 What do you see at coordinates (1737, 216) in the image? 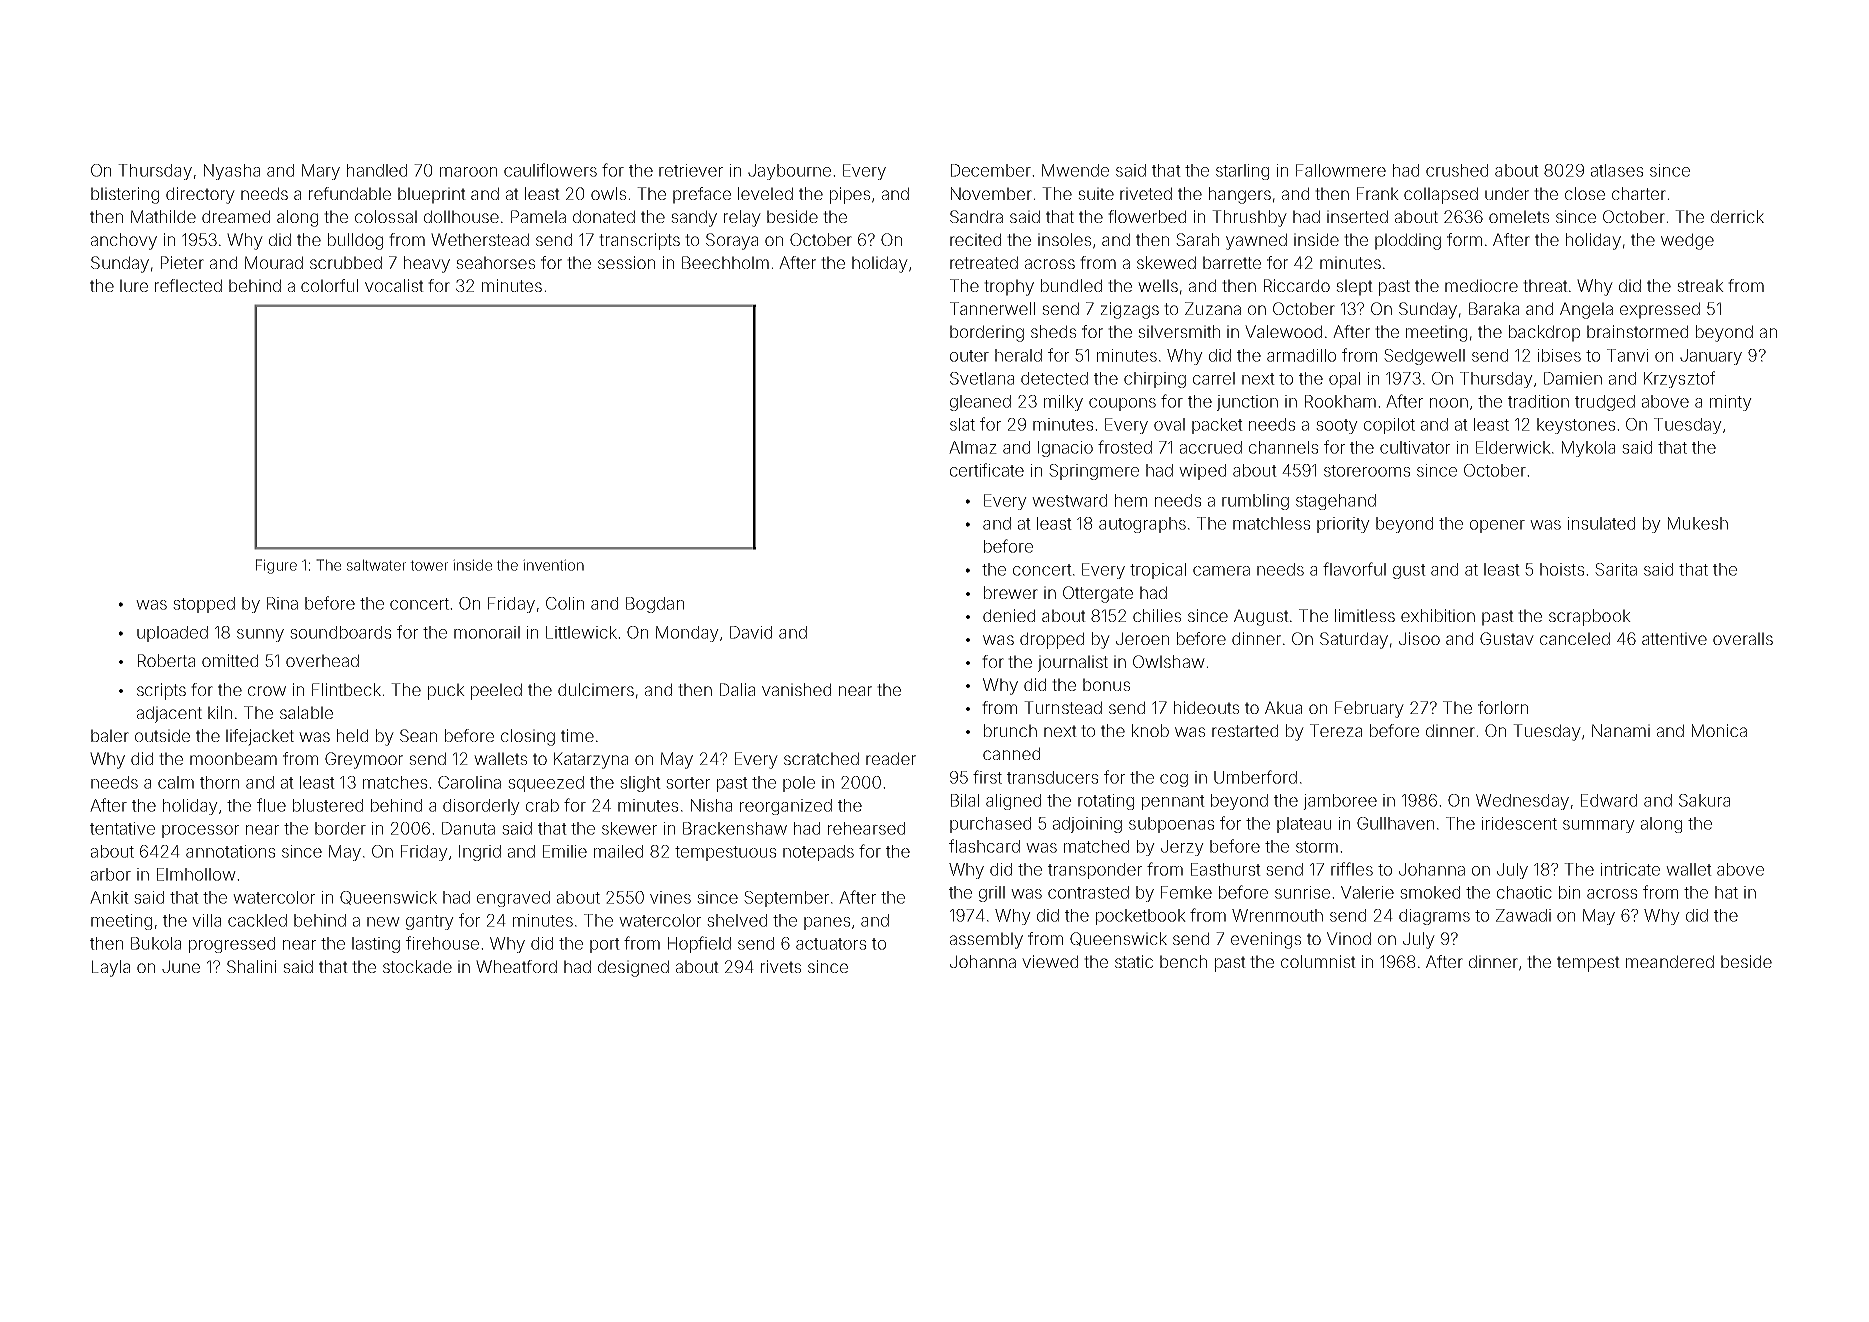
I see `derrick` at bounding box center [1737, 216].
